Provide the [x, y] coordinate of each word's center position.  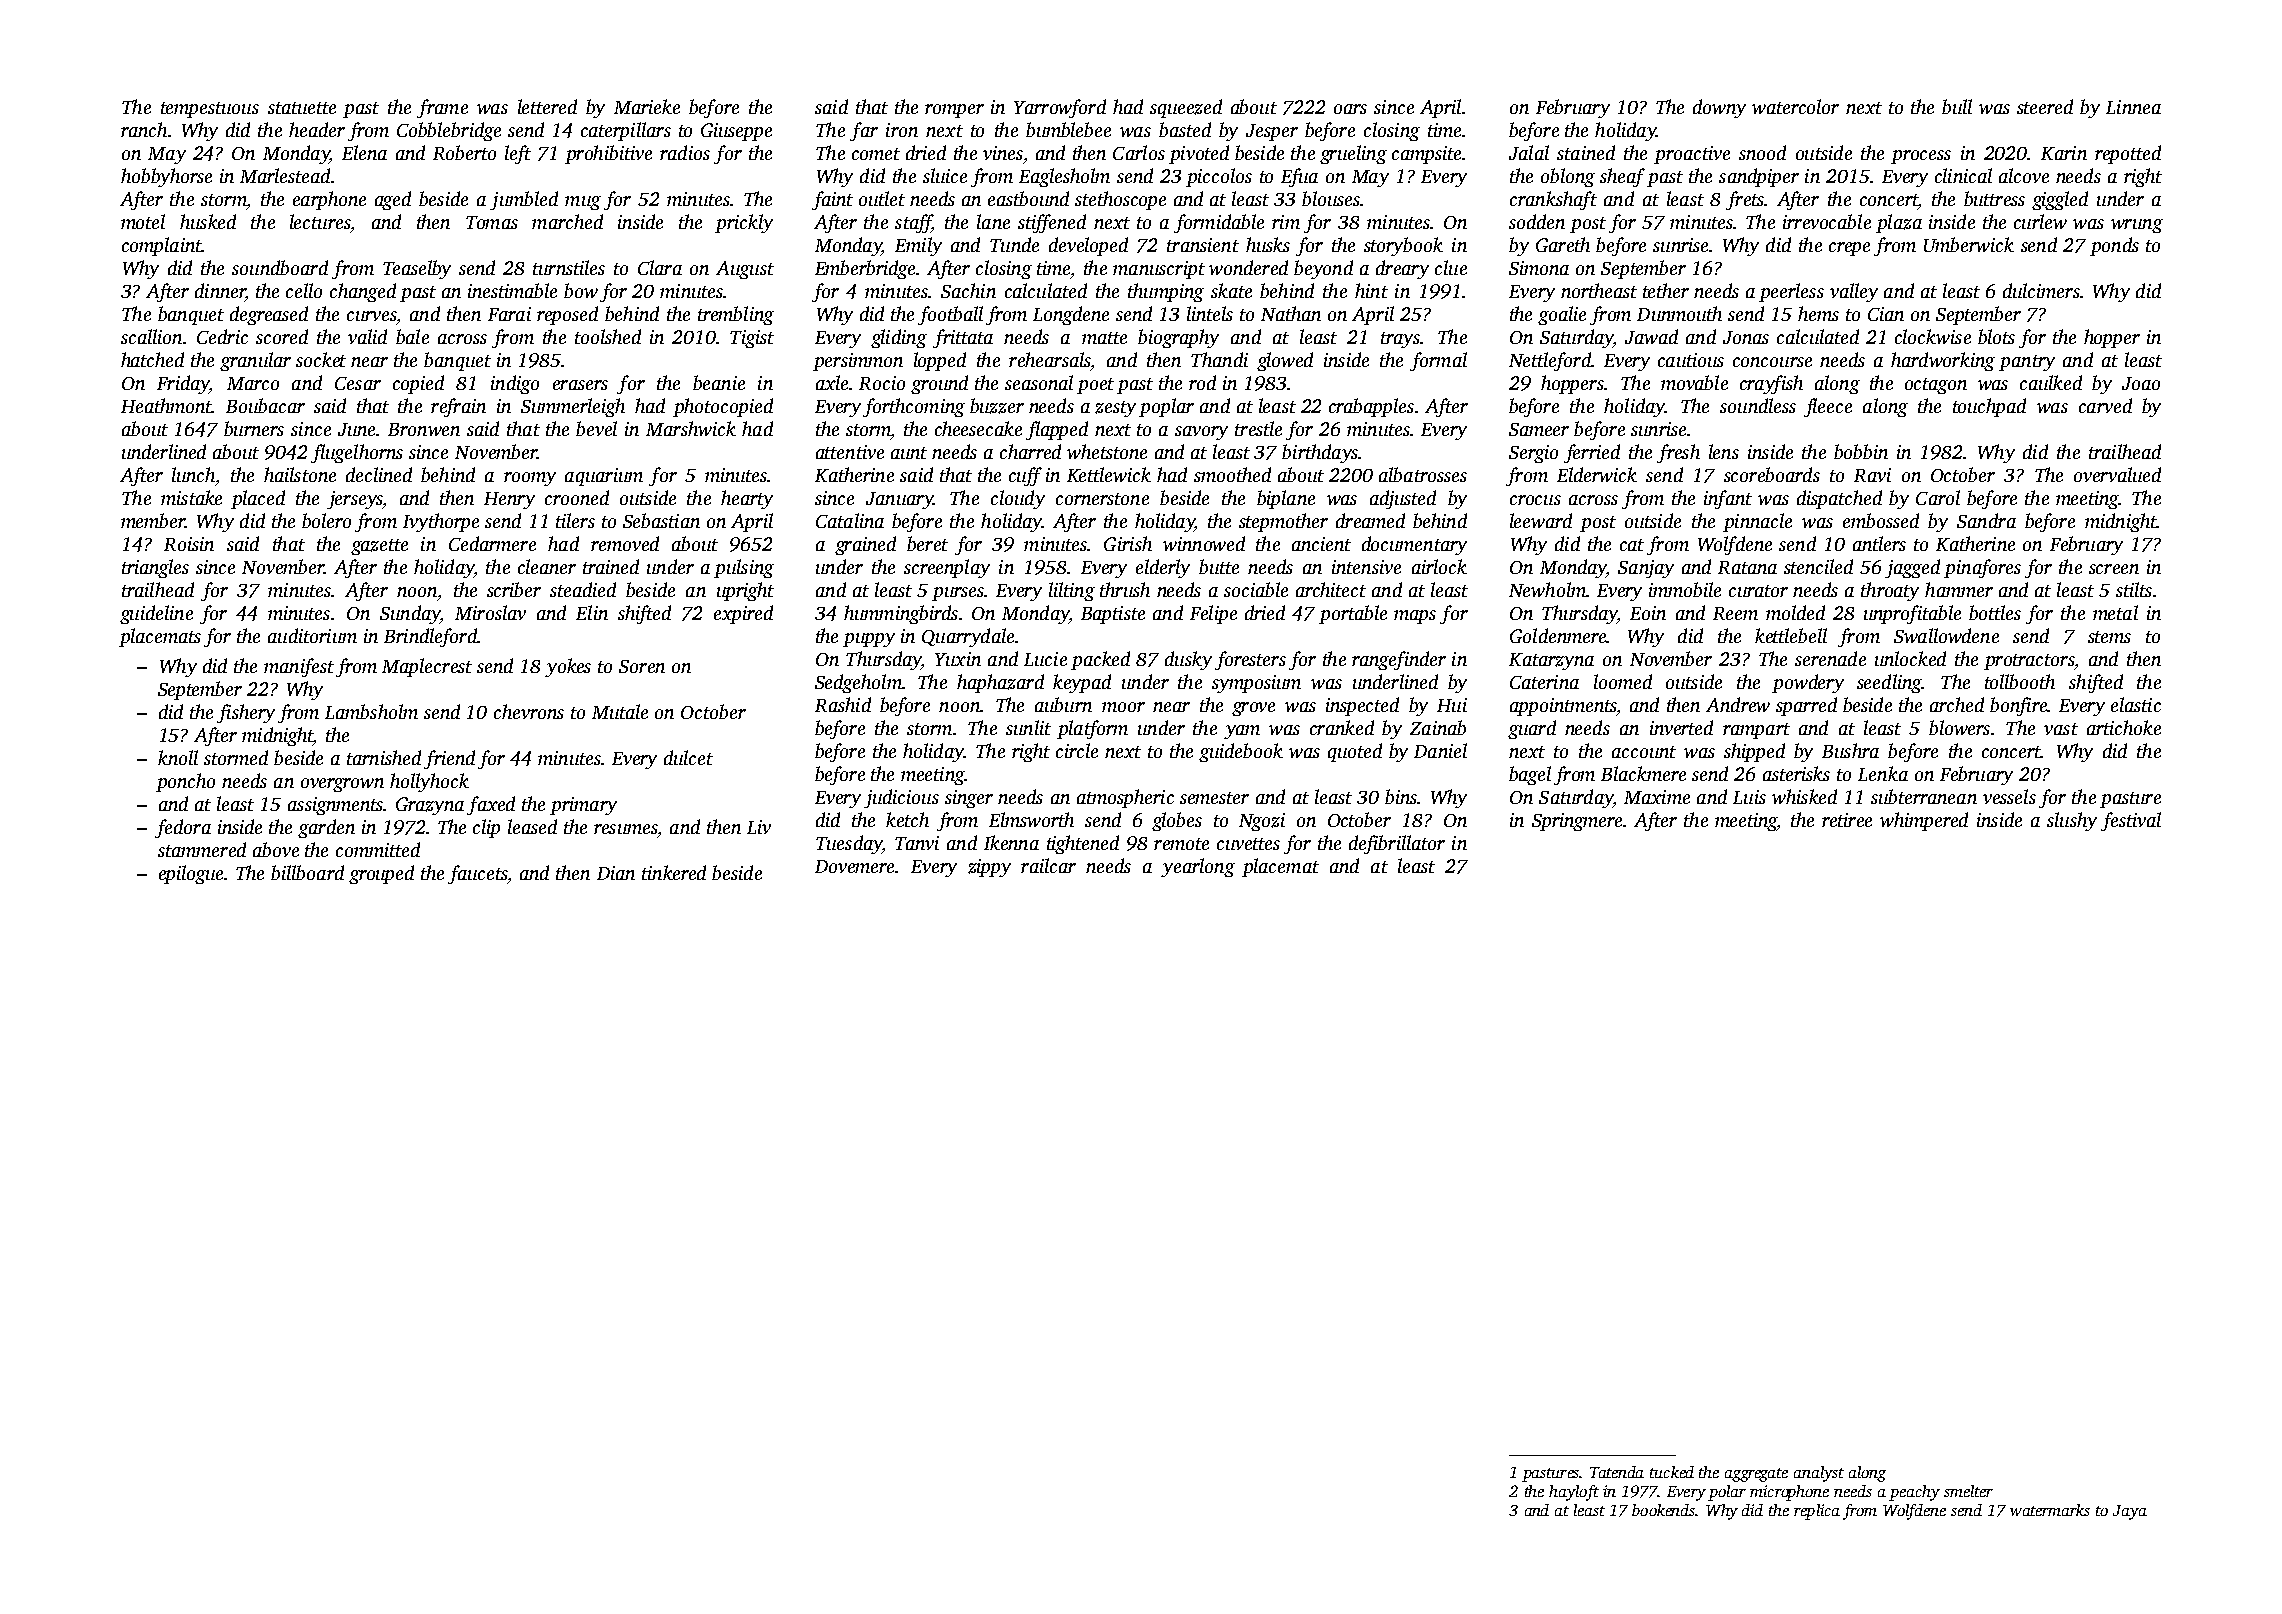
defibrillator [1397, 844]
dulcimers [2041, 290]
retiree [1847, 820]
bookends [1664, 1510]
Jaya [2130, 1512]
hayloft [1574, 1493]
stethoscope [1120, 200]
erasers [580, 385]
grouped [381, 874]
